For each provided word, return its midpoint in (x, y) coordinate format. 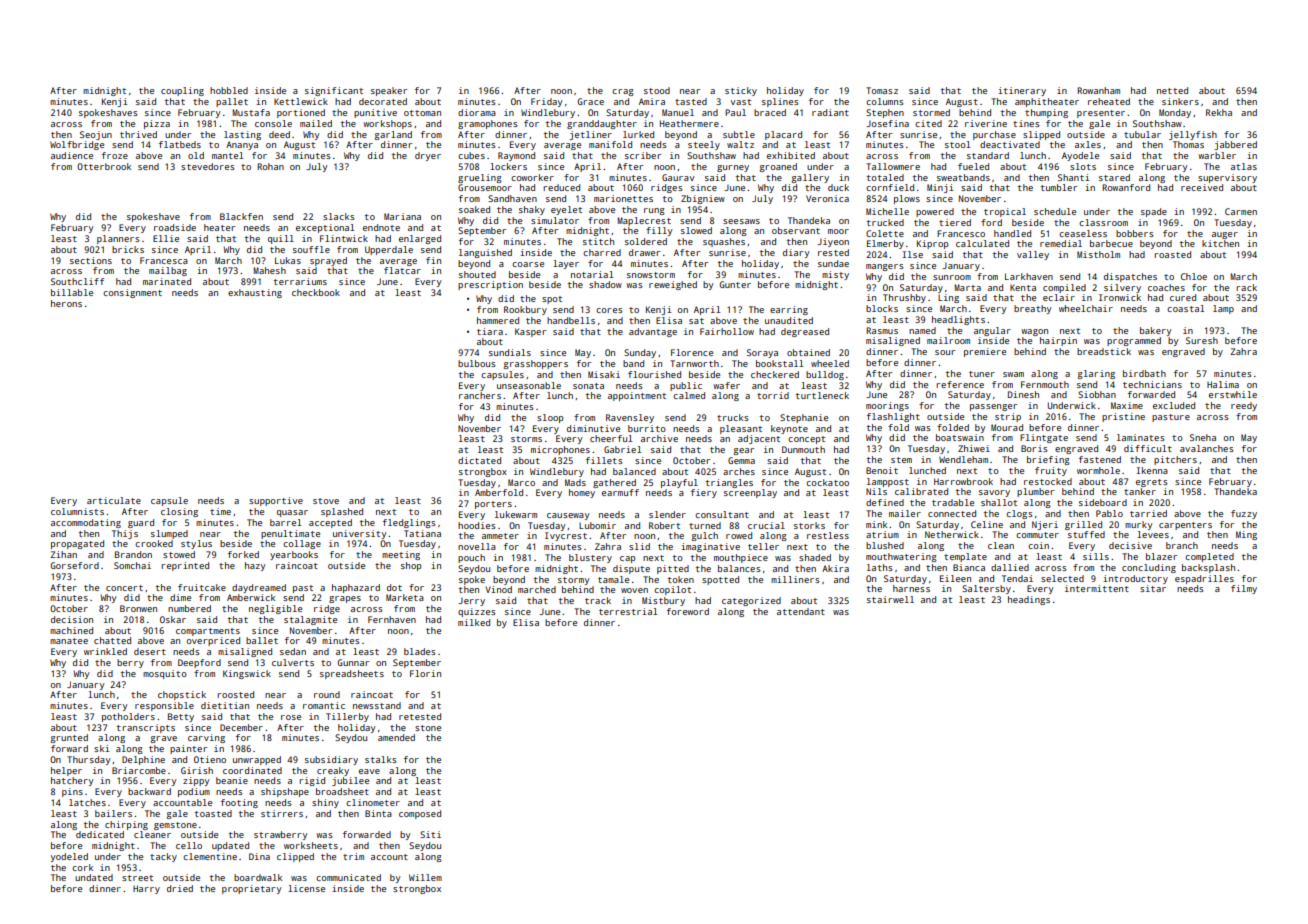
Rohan (270, 166)
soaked (474, 209)
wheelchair (1086, 308)
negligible (275, 609)
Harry (146, 889)
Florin (425, 673)
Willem (425, 877)
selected (1062, 578)
